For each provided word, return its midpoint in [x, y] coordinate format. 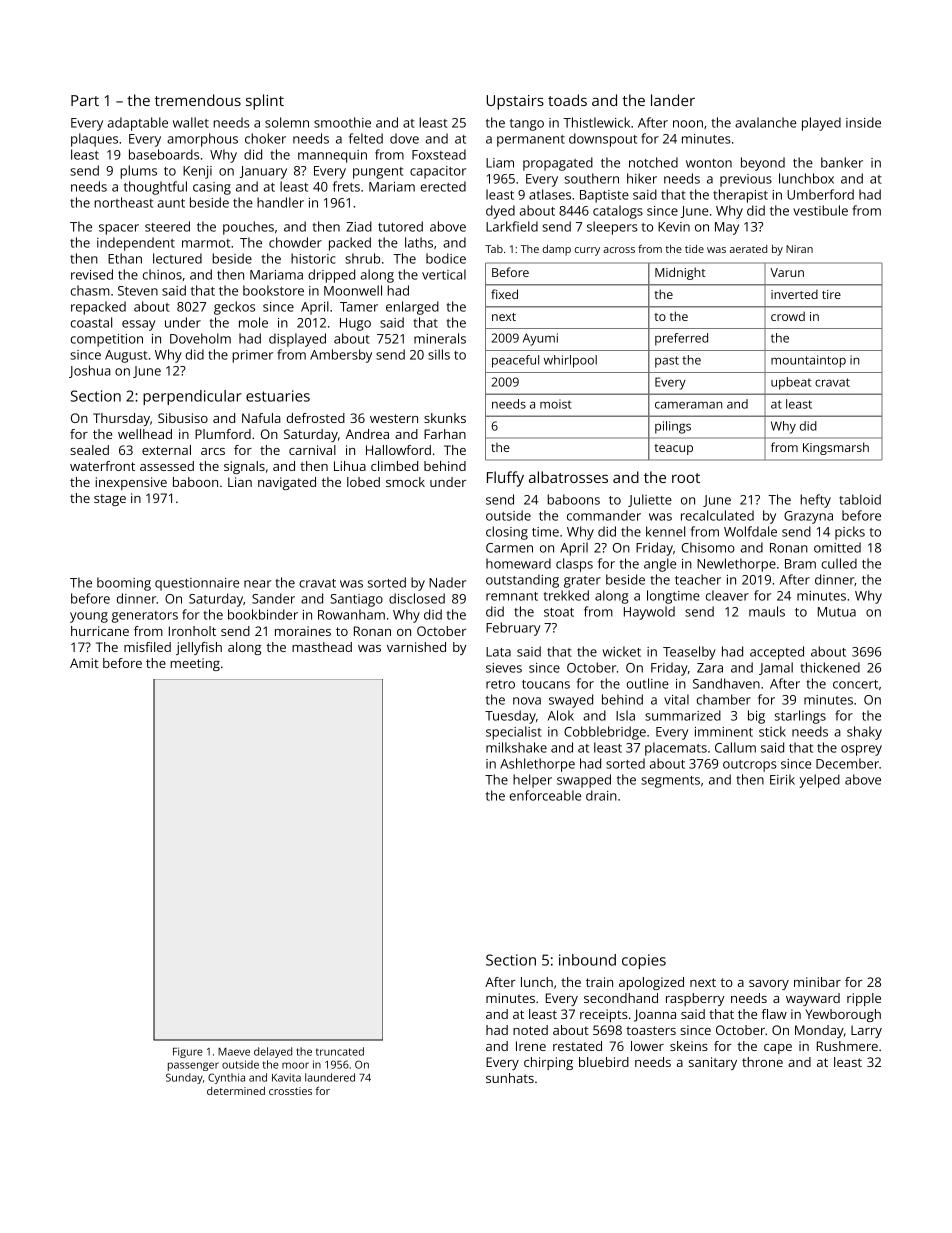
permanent [531, 141]
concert [855, 684]
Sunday [184, 1078]
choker [265, 138]
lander [673, 100]
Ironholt [192, 631]
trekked [566, 595]
